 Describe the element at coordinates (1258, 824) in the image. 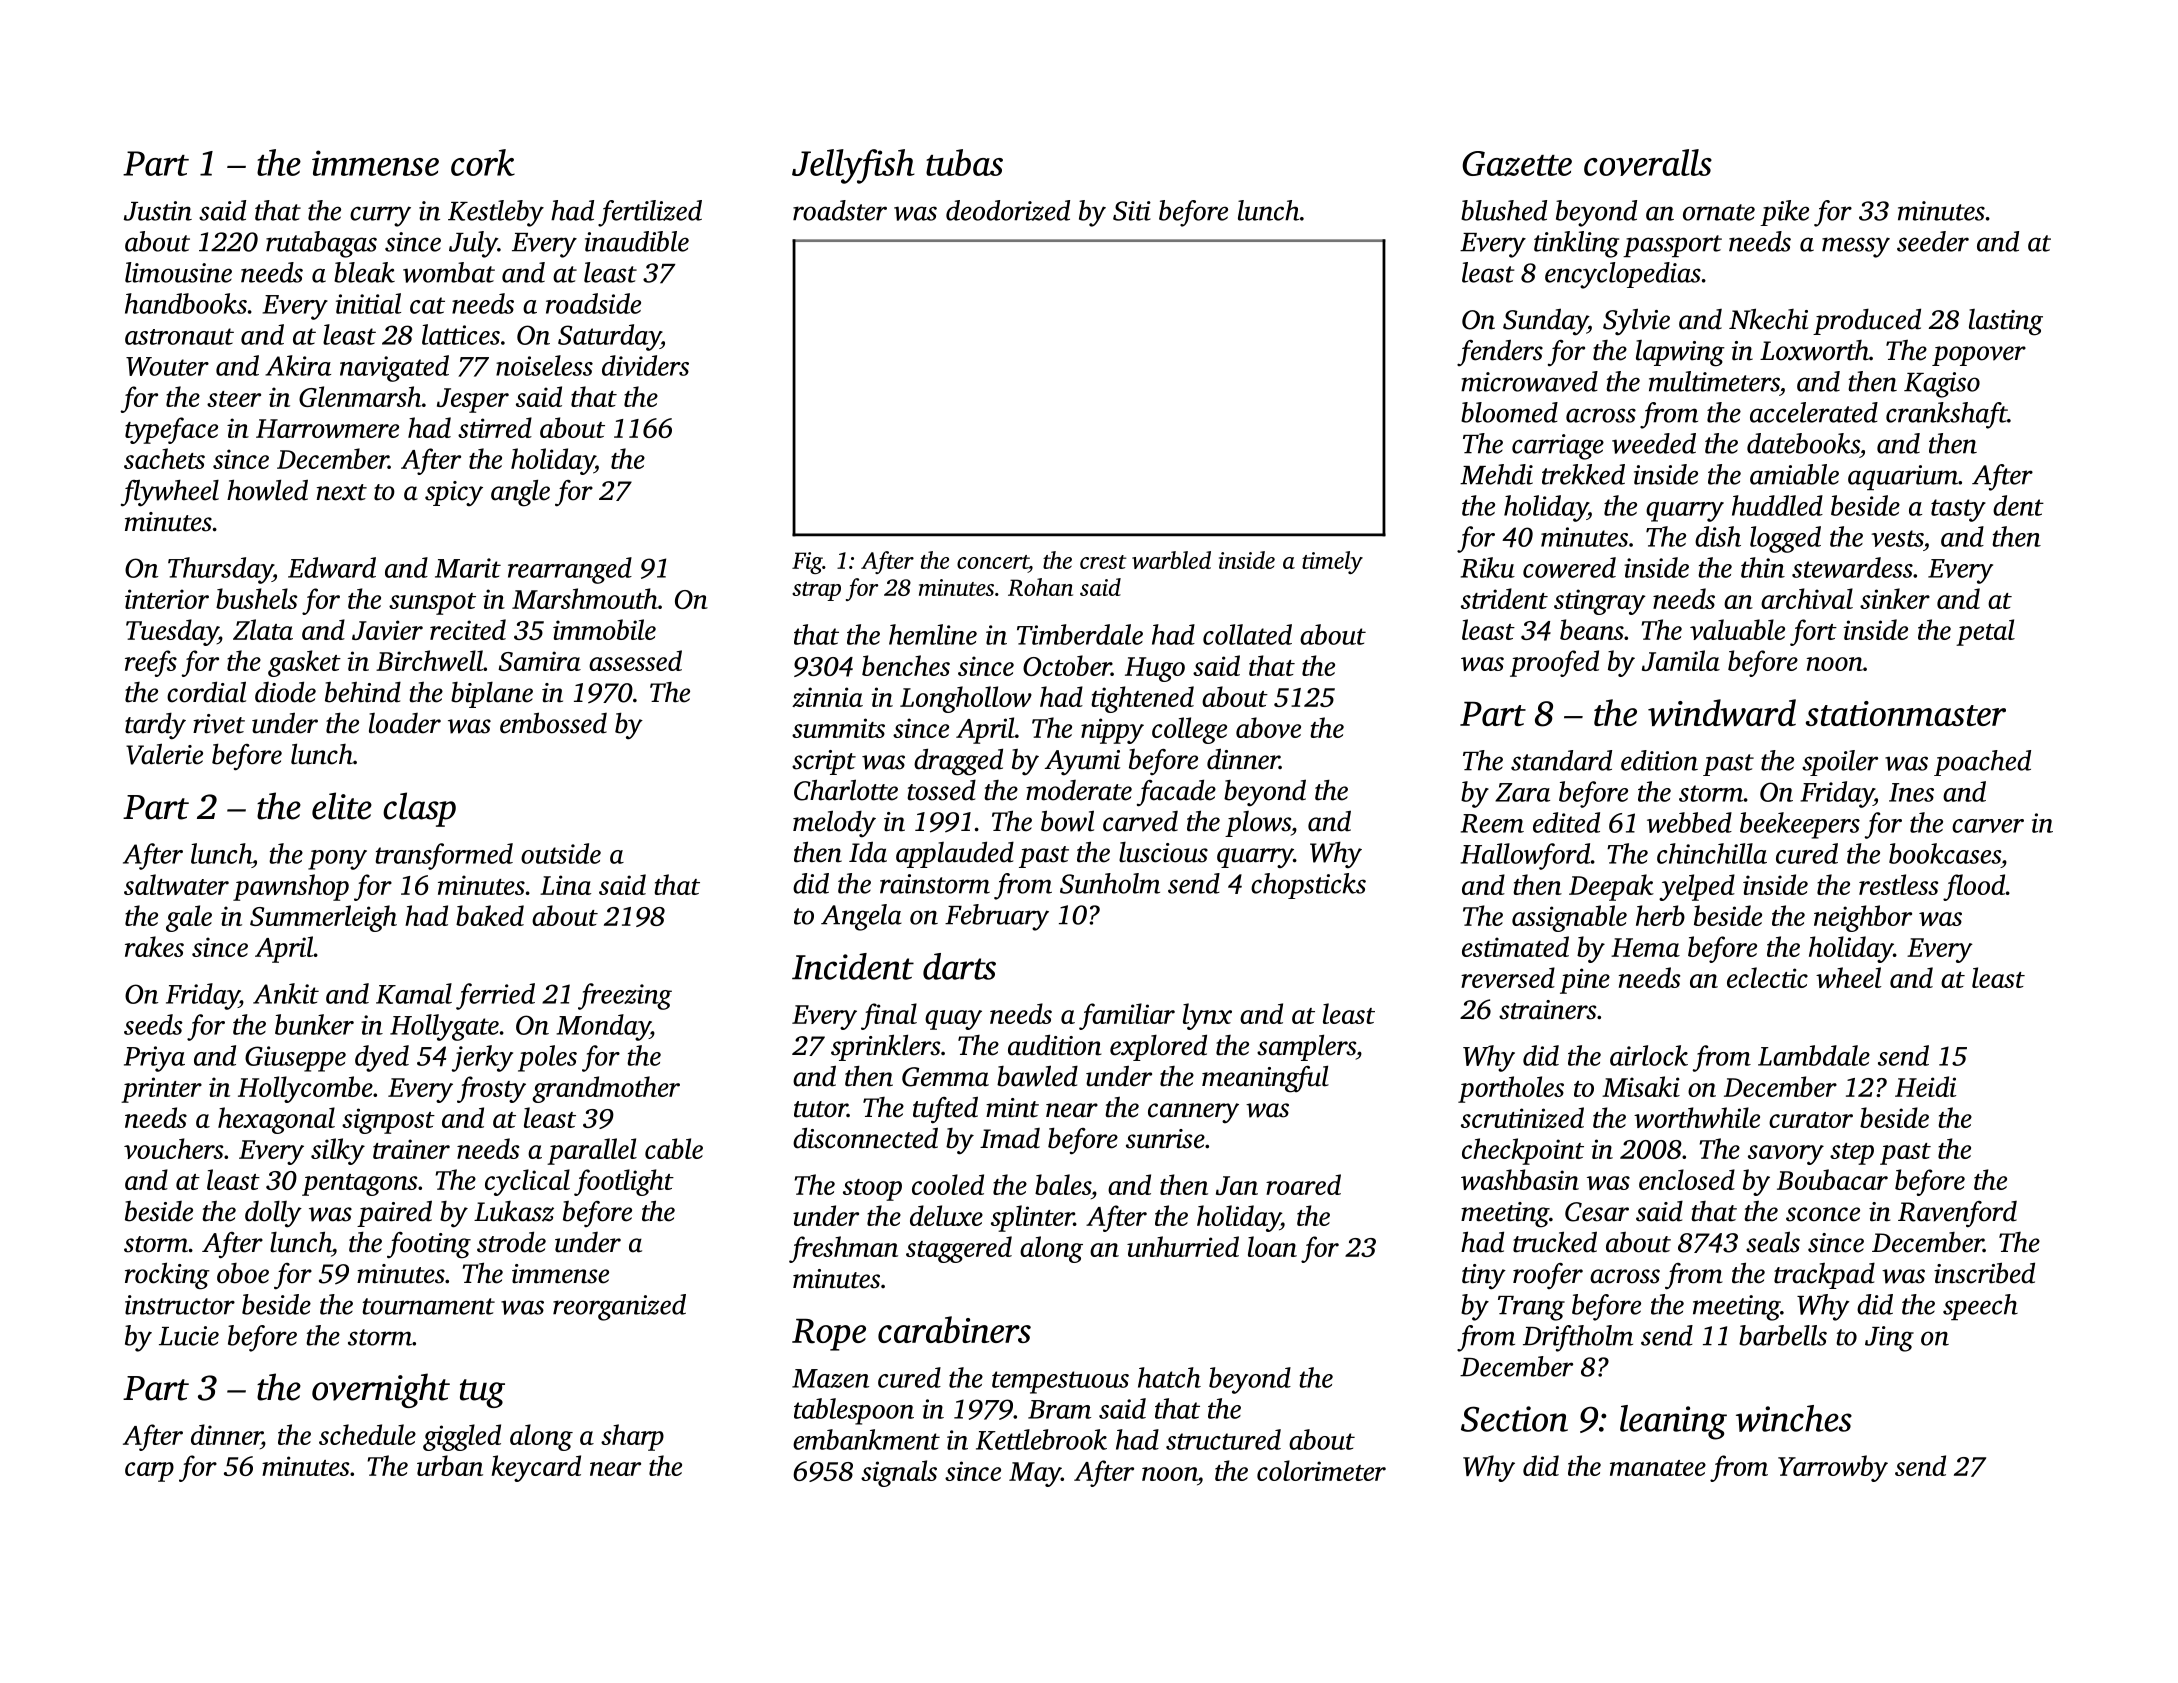

I see `plows` at that location.
